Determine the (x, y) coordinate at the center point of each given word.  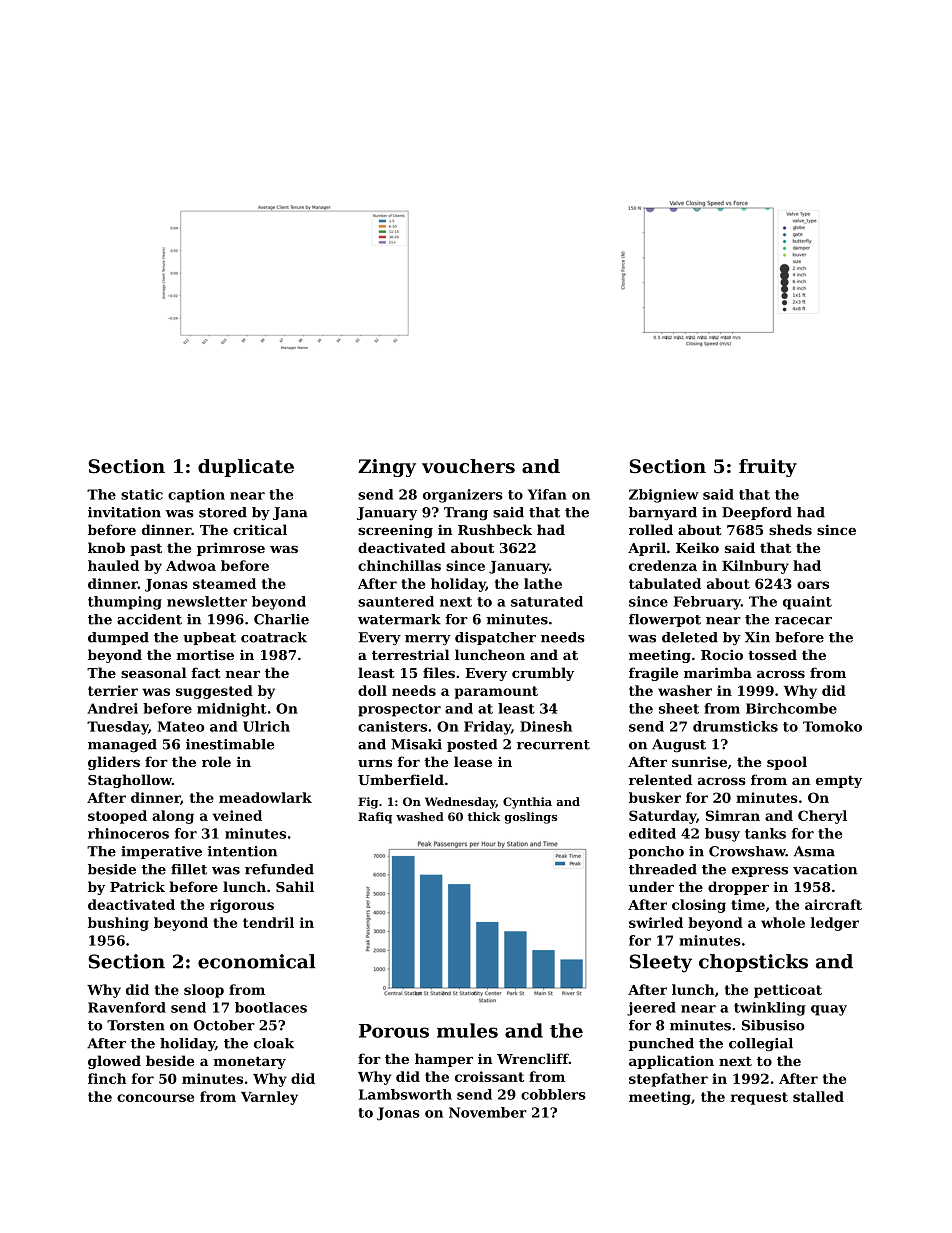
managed (122, 746)
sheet (679, 708)
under (651, 886)
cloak (274, 1043)
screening (395, 531)
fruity (768, 468)
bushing (118, 924)
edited (652, 833)
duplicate (246, 468)
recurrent (553, 745)
